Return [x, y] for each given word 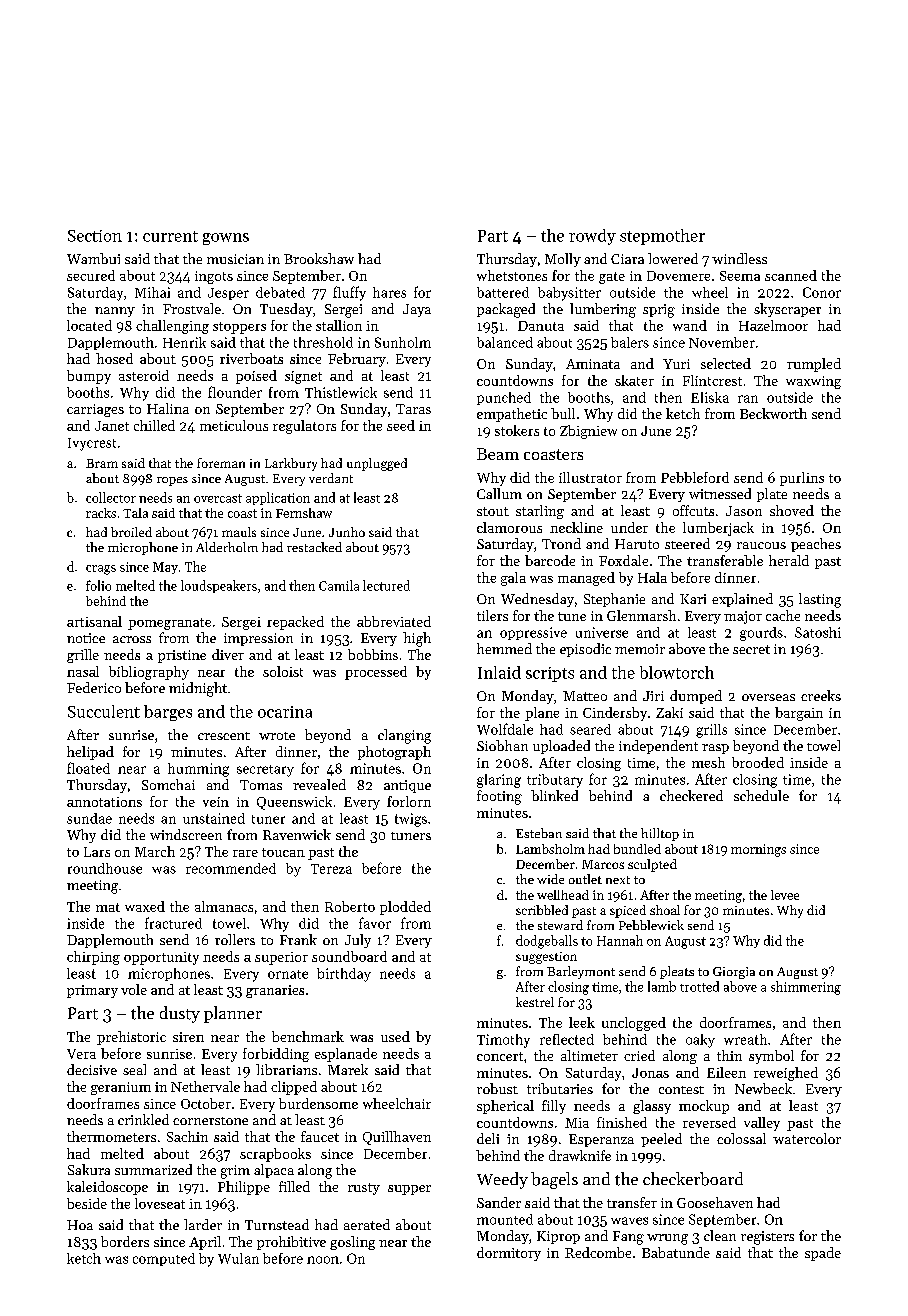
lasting [820, 600]
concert [500, 1056]
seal [134, 1069]
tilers [492, 615]
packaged [506, 310]
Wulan [238, 1258]
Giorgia [734, 973]
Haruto [637, 544]
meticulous [234, 425]
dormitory [509, 1254]
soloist [283, 671]
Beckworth [773, 413]
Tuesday [286, 310]
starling [540, 512]
